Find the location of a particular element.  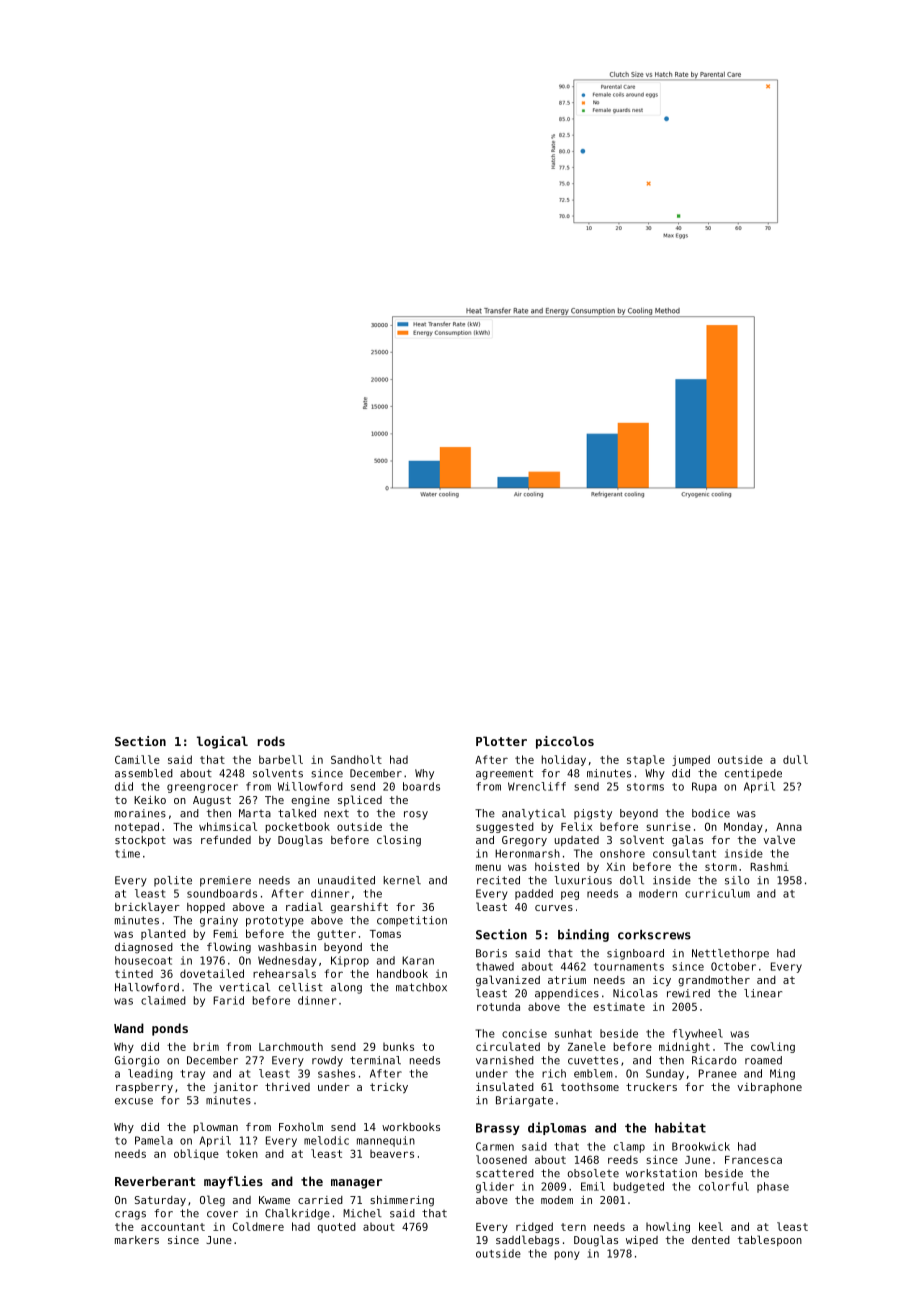

logical is located at coordinates (222, 742).
